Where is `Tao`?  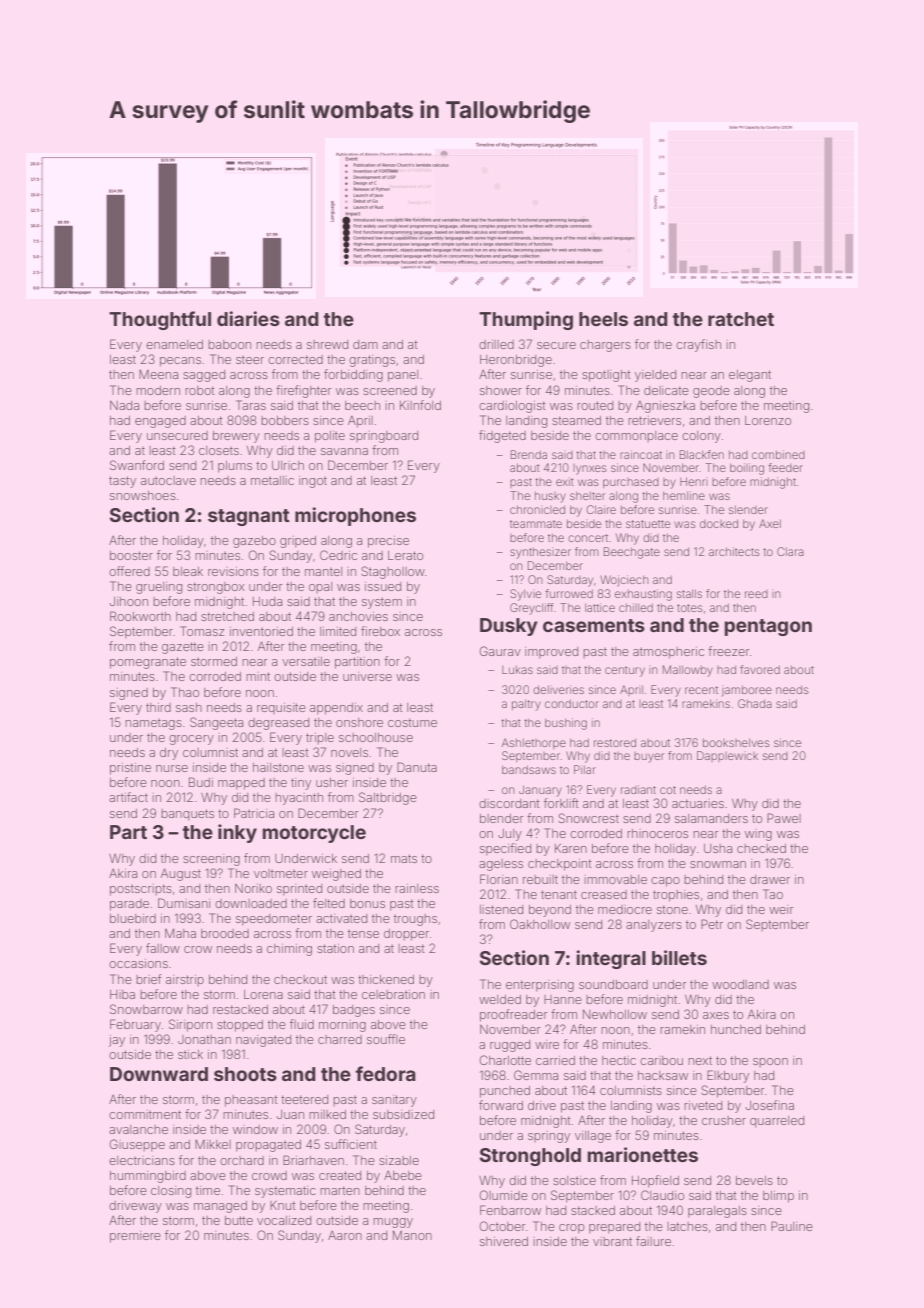
Tao is located at coordinates (773, 894).
